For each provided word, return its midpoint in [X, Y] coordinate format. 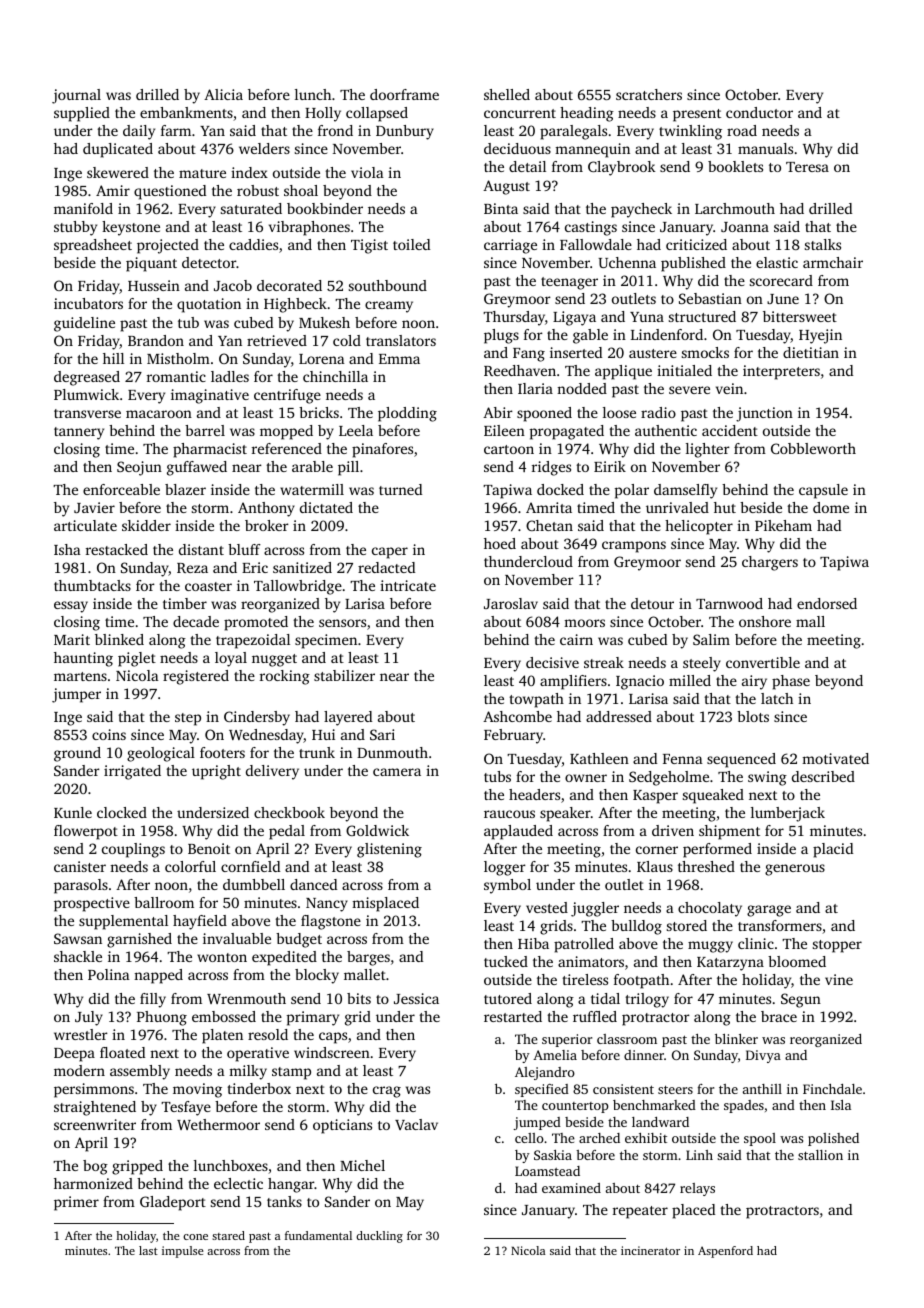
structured [702, 316]
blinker [736, 1039]
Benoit [209, 848]
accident [730, 430]
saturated [251, 208]
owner [586, 778]
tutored [508, 998]
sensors [342, 623]
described [823, 776]
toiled [411, 244]
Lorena [322, 359]
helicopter [699, 527]
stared [228, 1235]
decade [196, 621]
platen [222, 1036]
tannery [79, 433]
